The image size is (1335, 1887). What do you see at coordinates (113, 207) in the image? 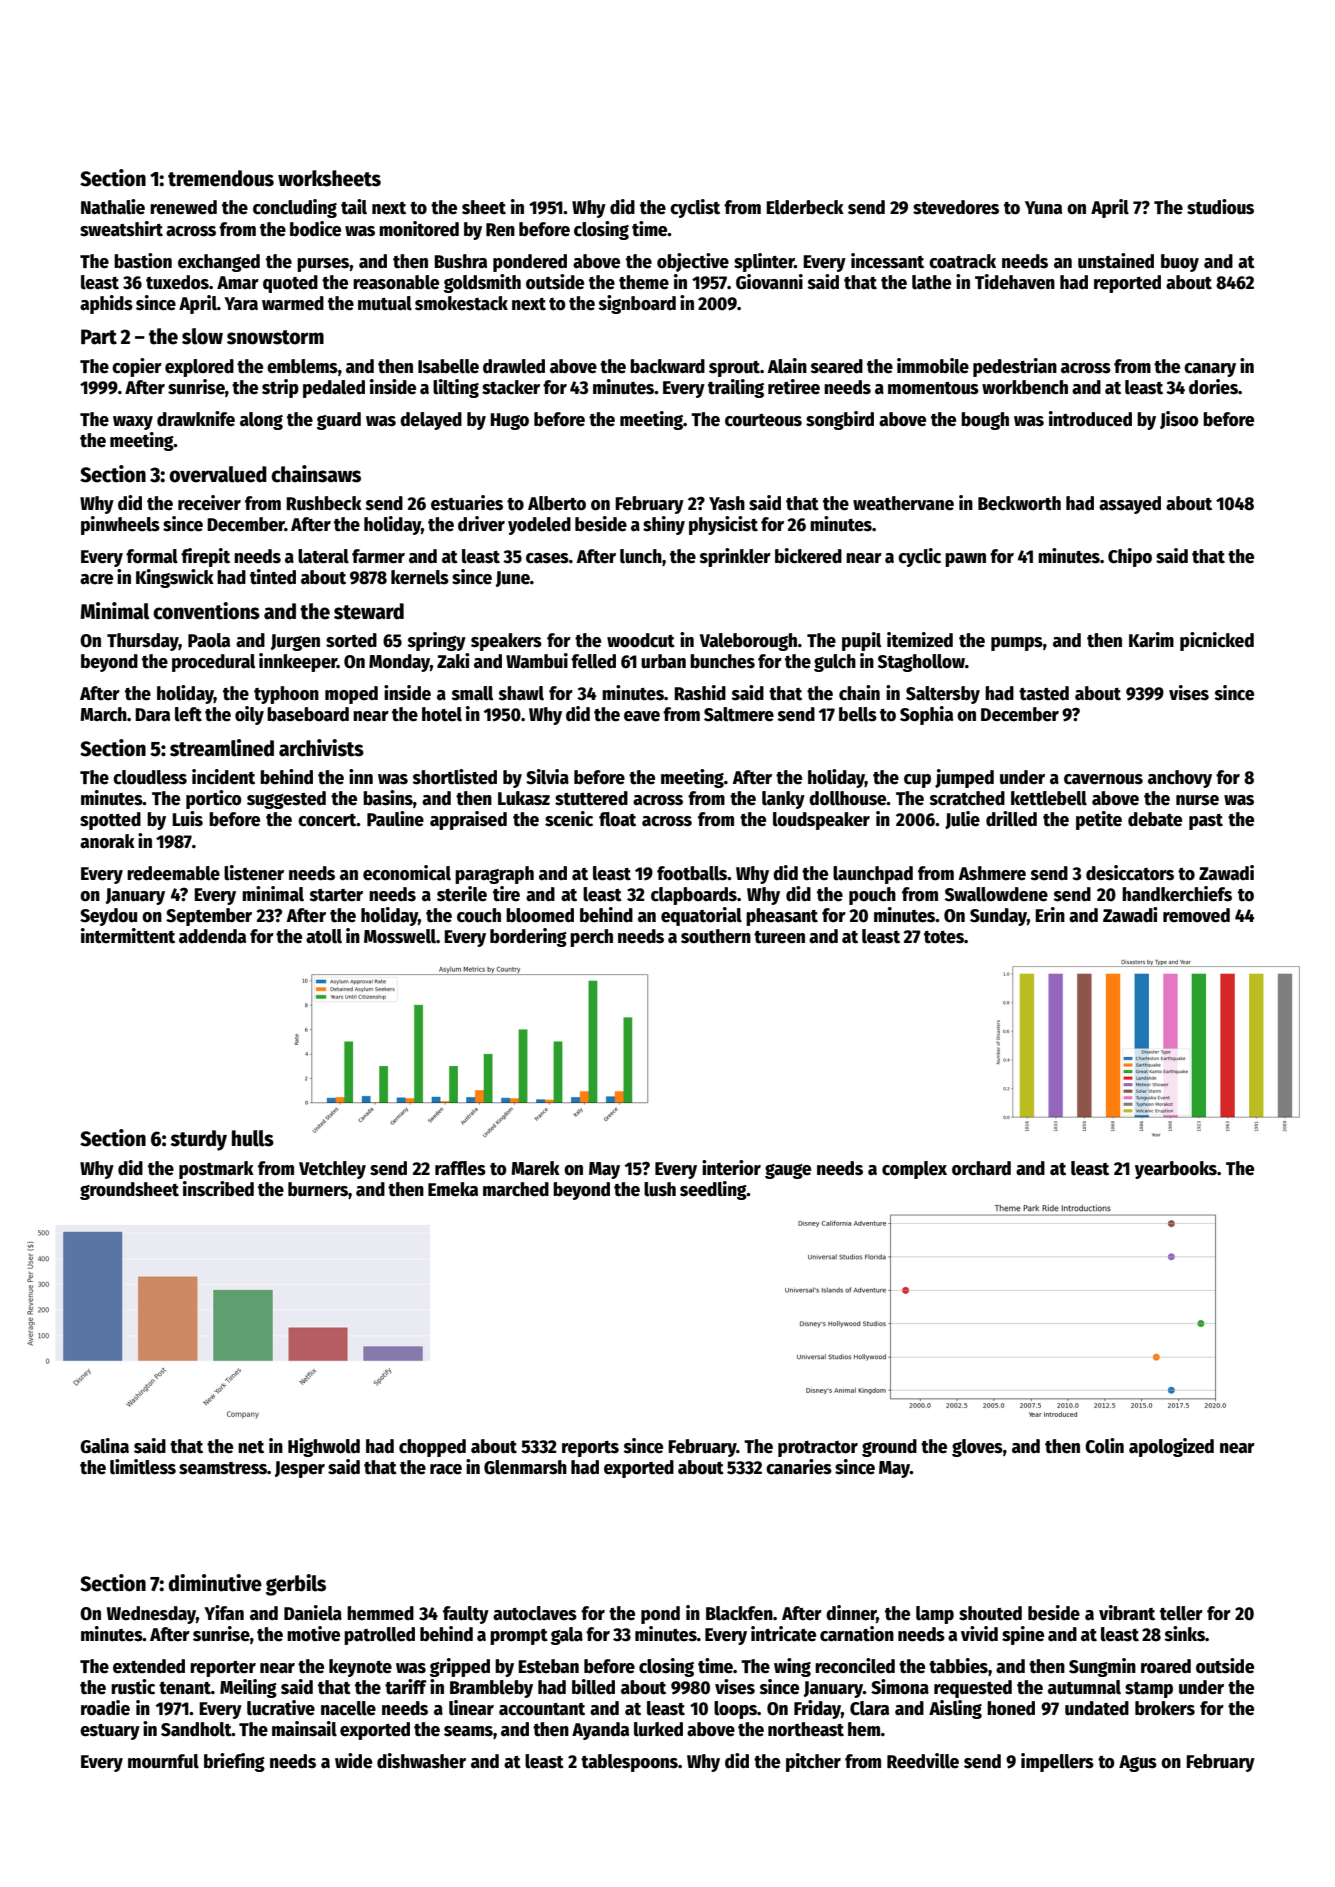
I see `Nathalie` at bounding box center [113, 207].
